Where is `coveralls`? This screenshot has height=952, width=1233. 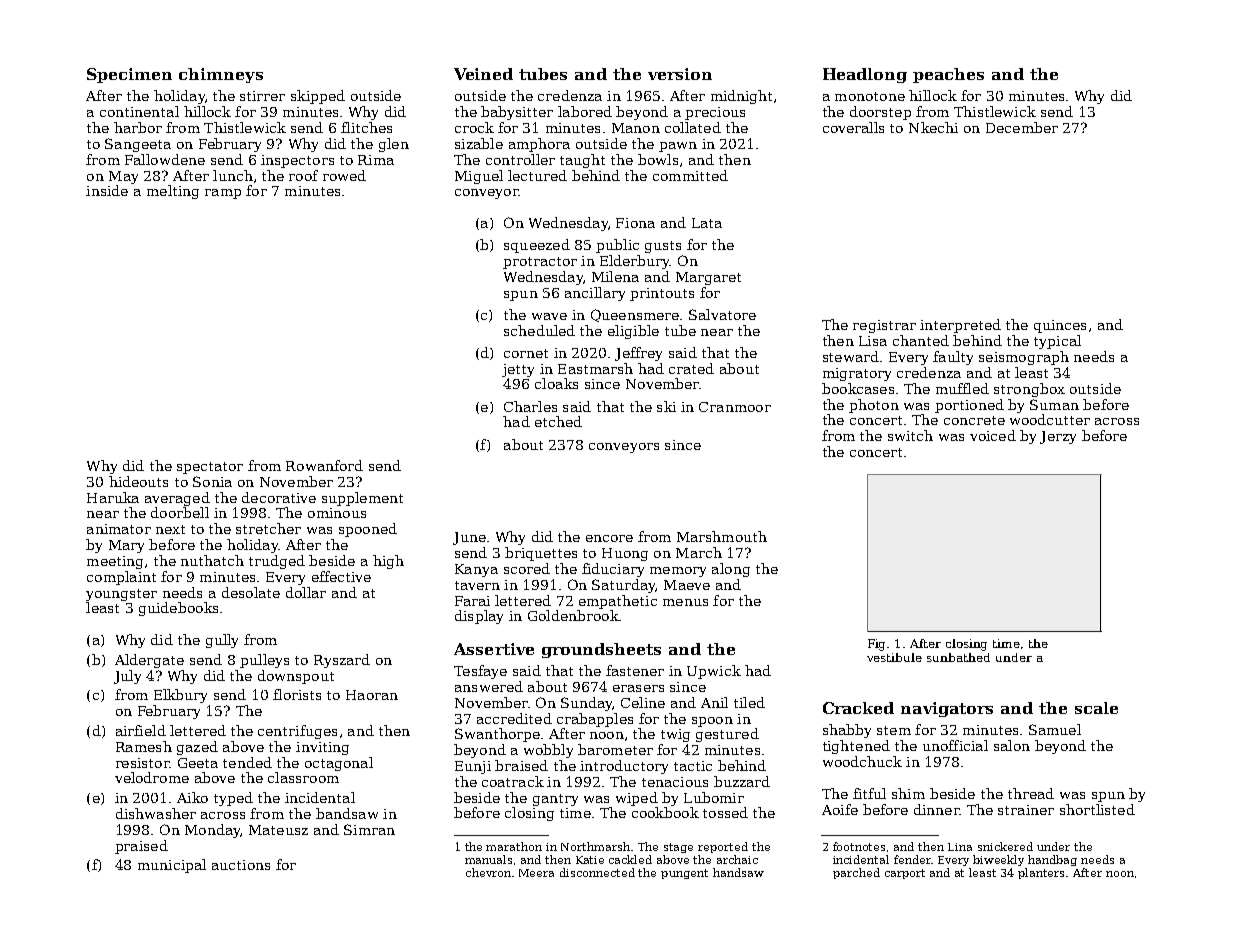 coveralls is located at coordinates (853, 127).
